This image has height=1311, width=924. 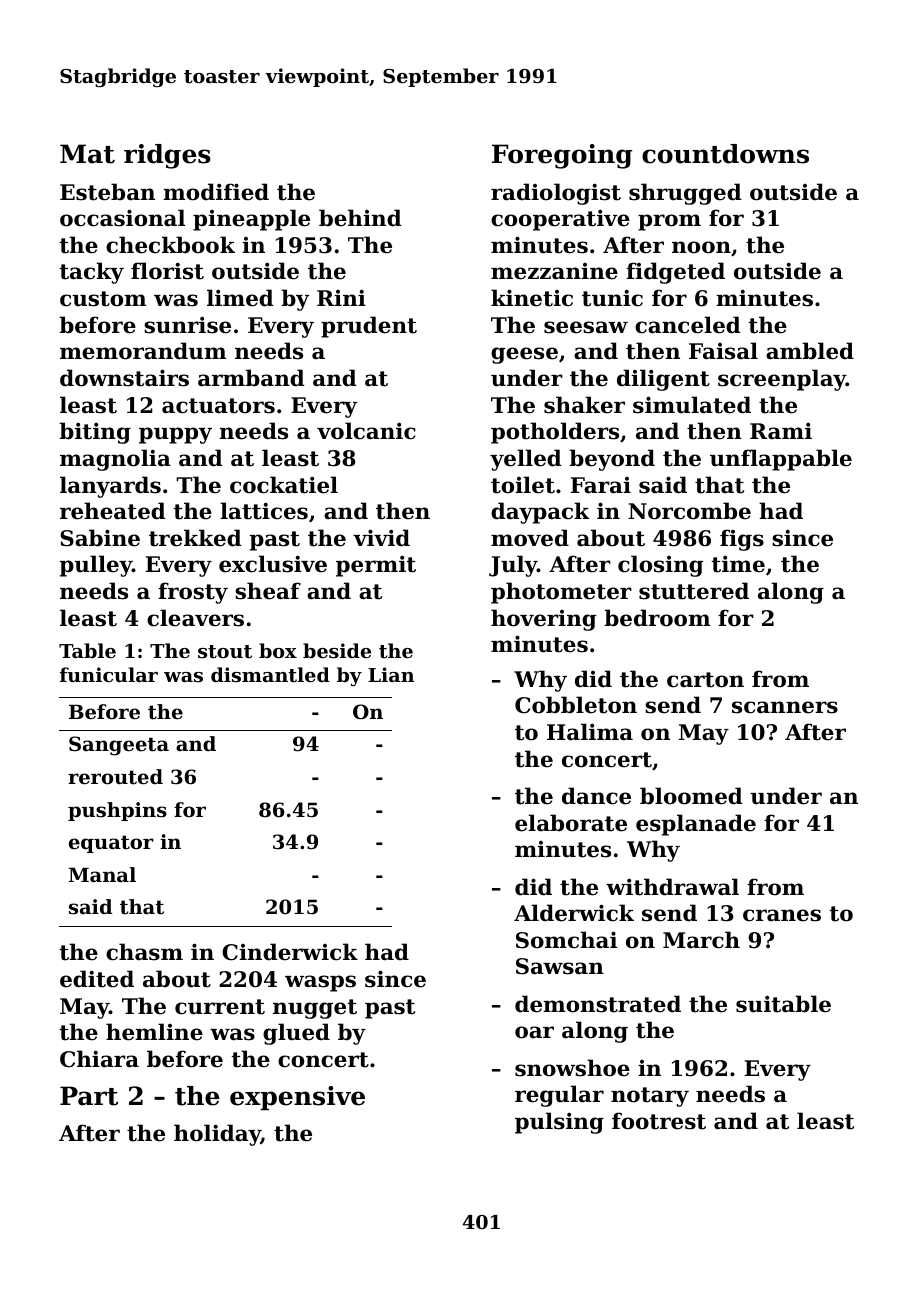 What do you see at coordinates (534, 1032) in the image?
I see `oar` at bounding box center [534, 1032].
